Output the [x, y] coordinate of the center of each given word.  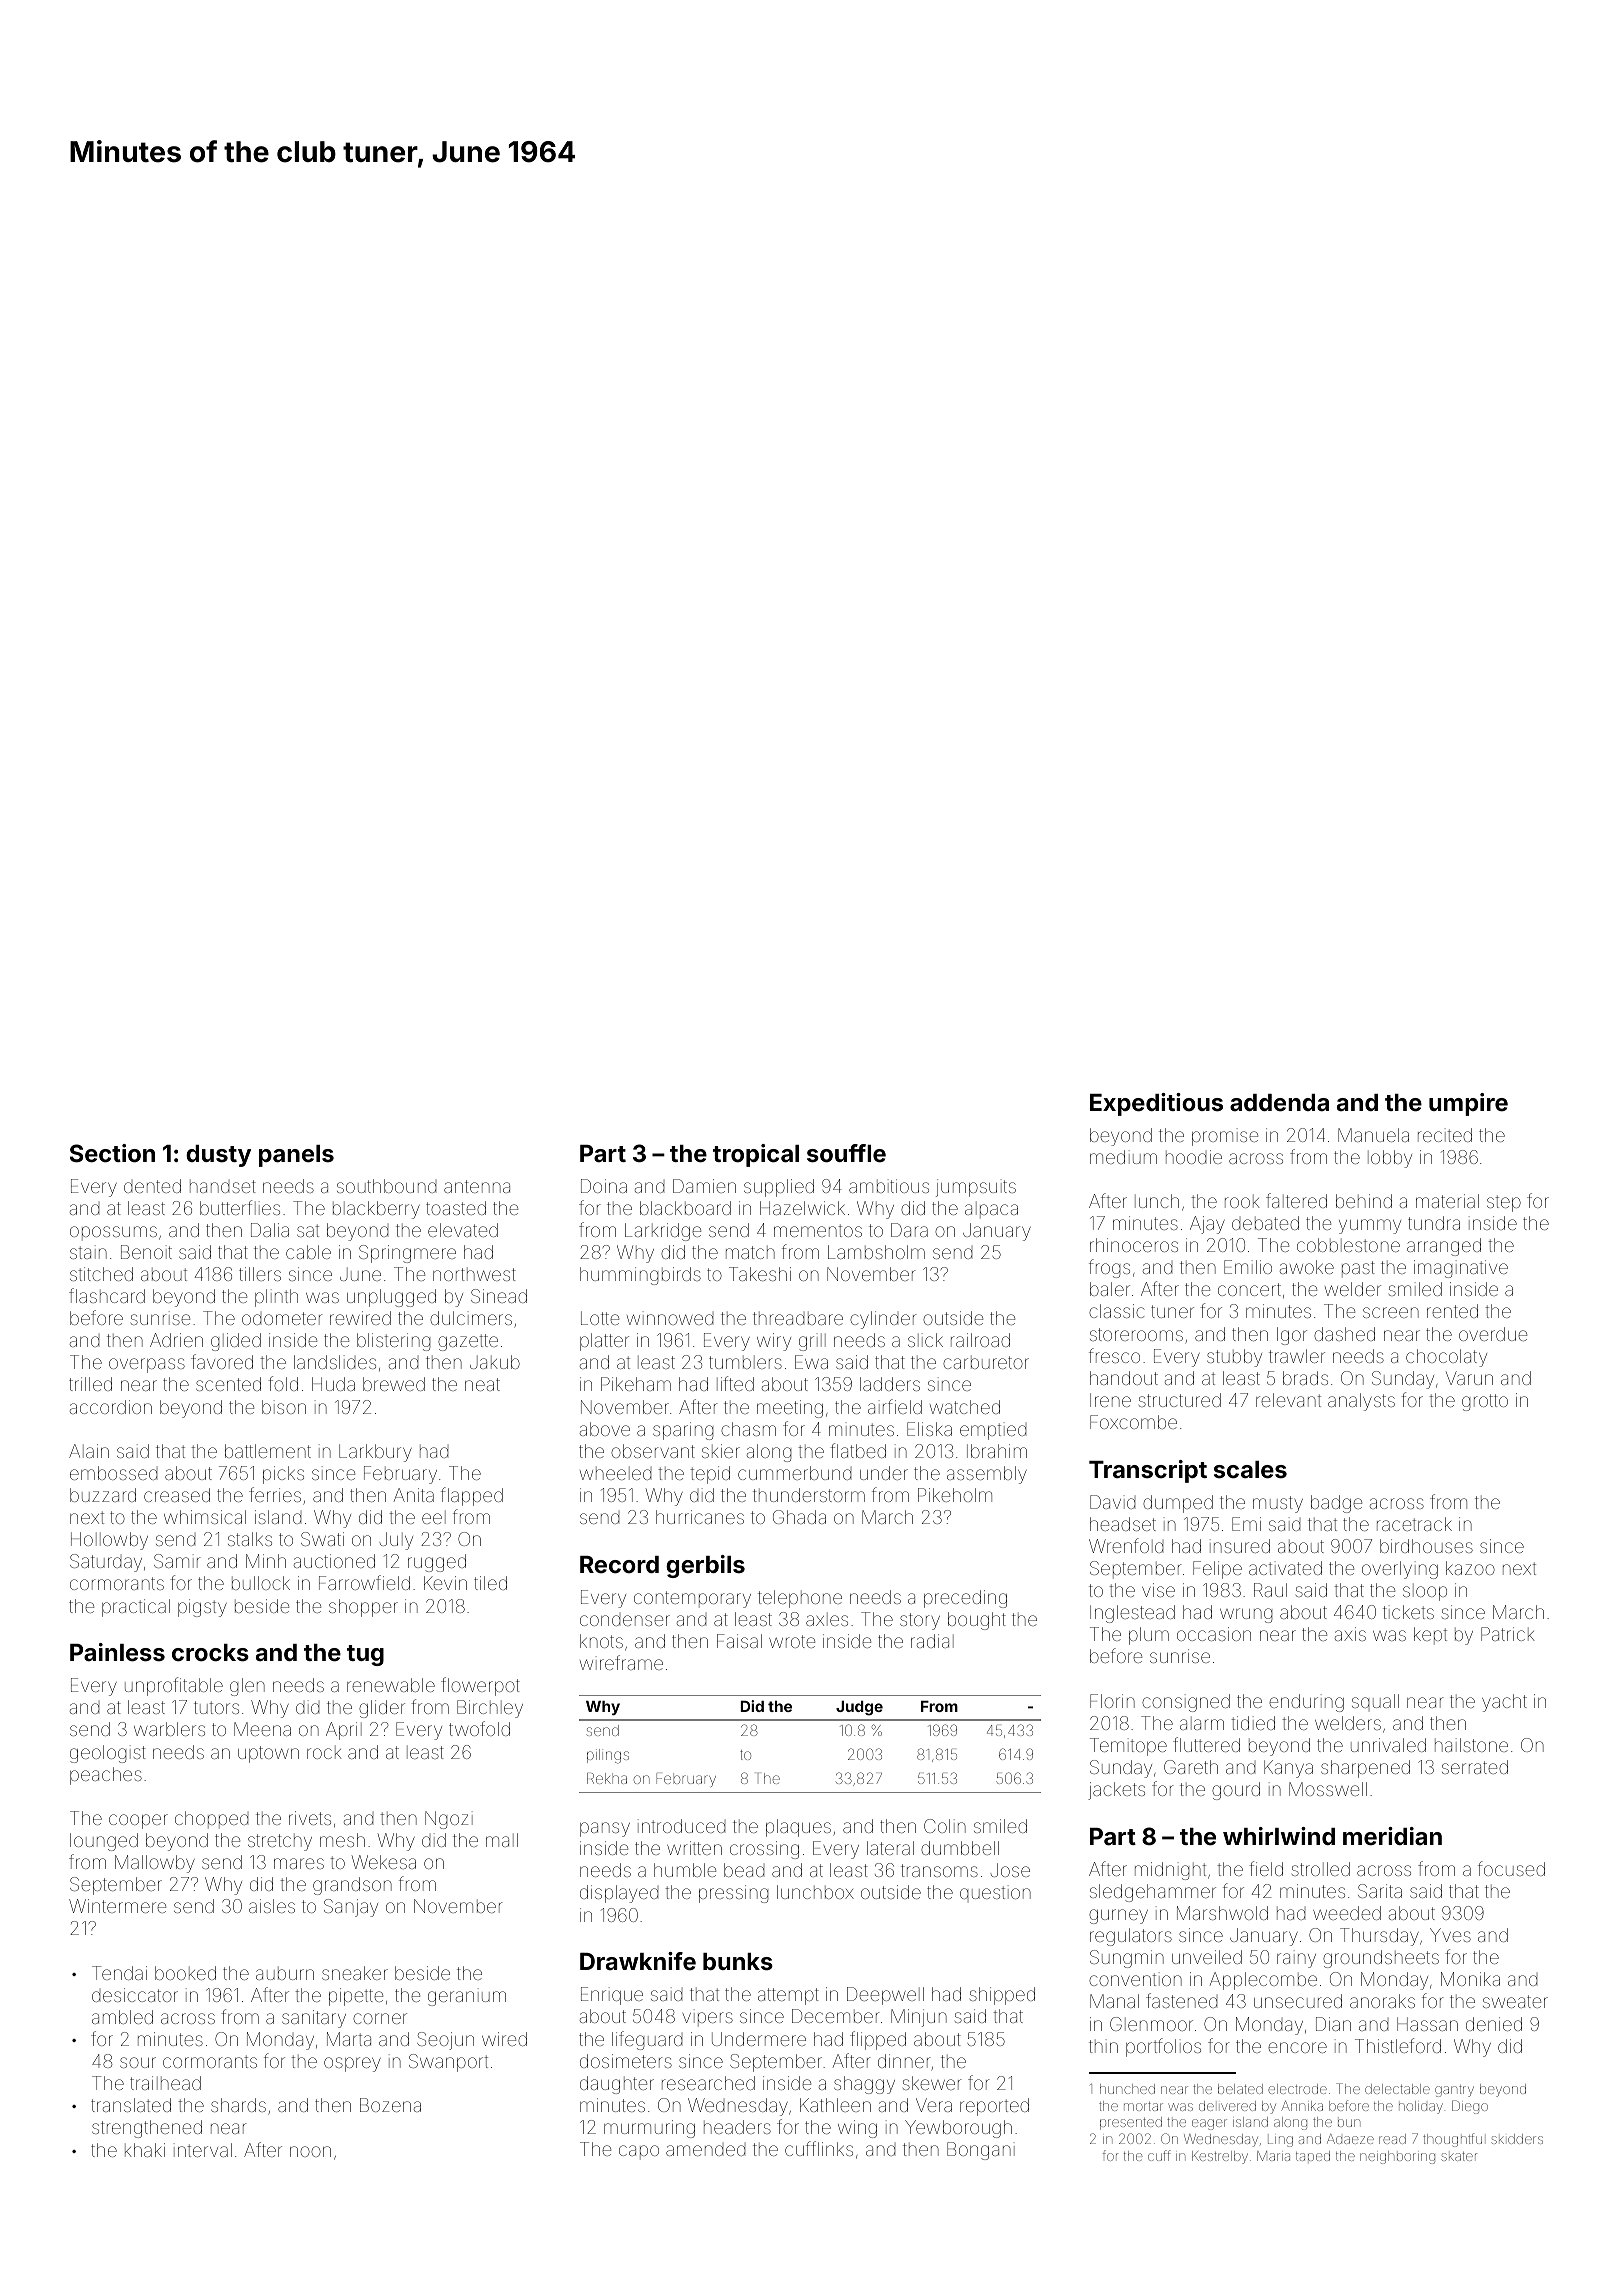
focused [1511, 1868]
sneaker [355, 1973]
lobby [1390, 1159]
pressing [733, 1894]
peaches [106, 1776]
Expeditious [1156, 1104]
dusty [218, 1156]
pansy [605, 1829]
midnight [1170, 1871]
